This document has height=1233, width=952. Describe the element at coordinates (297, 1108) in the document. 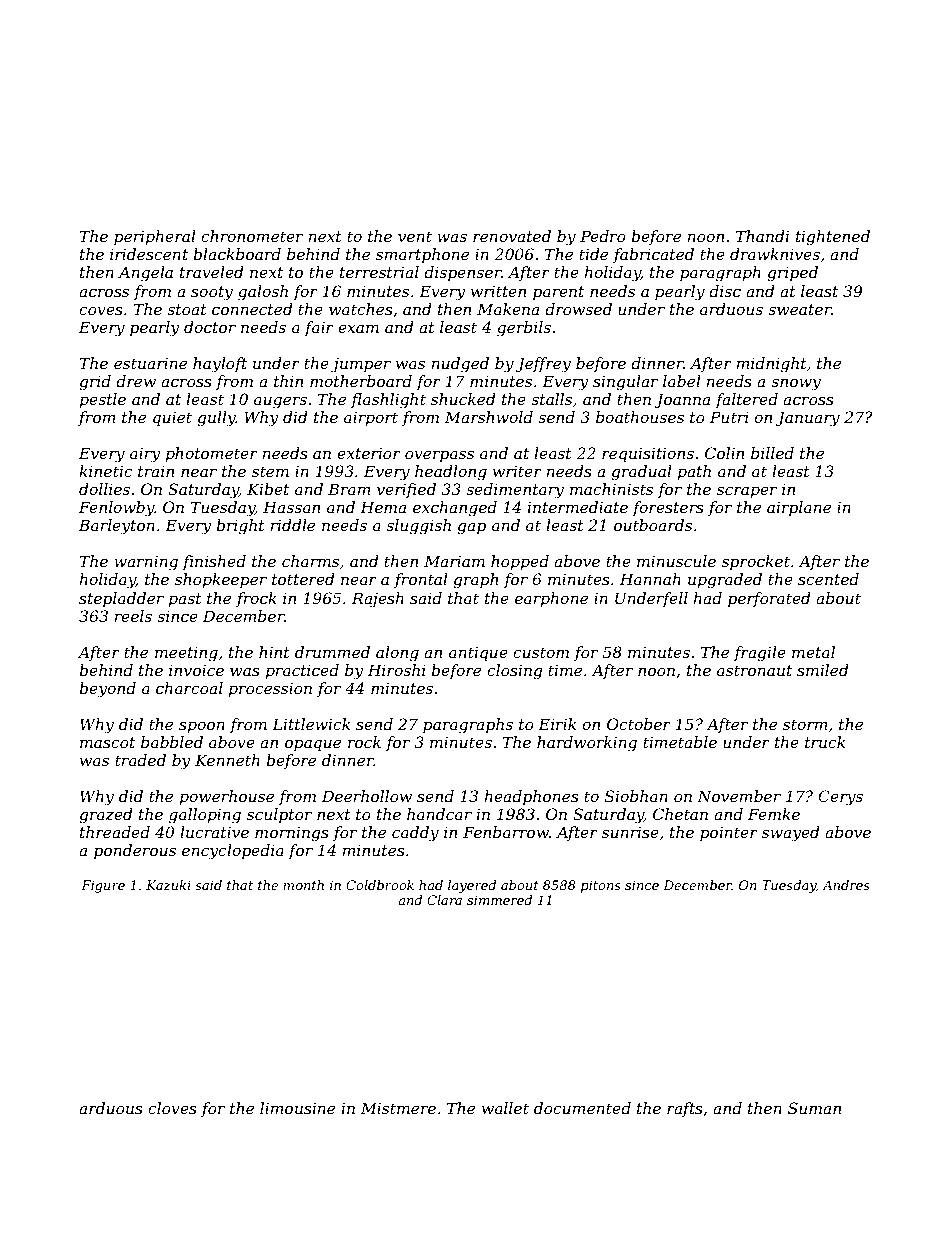

I see `limousine` at that location.
